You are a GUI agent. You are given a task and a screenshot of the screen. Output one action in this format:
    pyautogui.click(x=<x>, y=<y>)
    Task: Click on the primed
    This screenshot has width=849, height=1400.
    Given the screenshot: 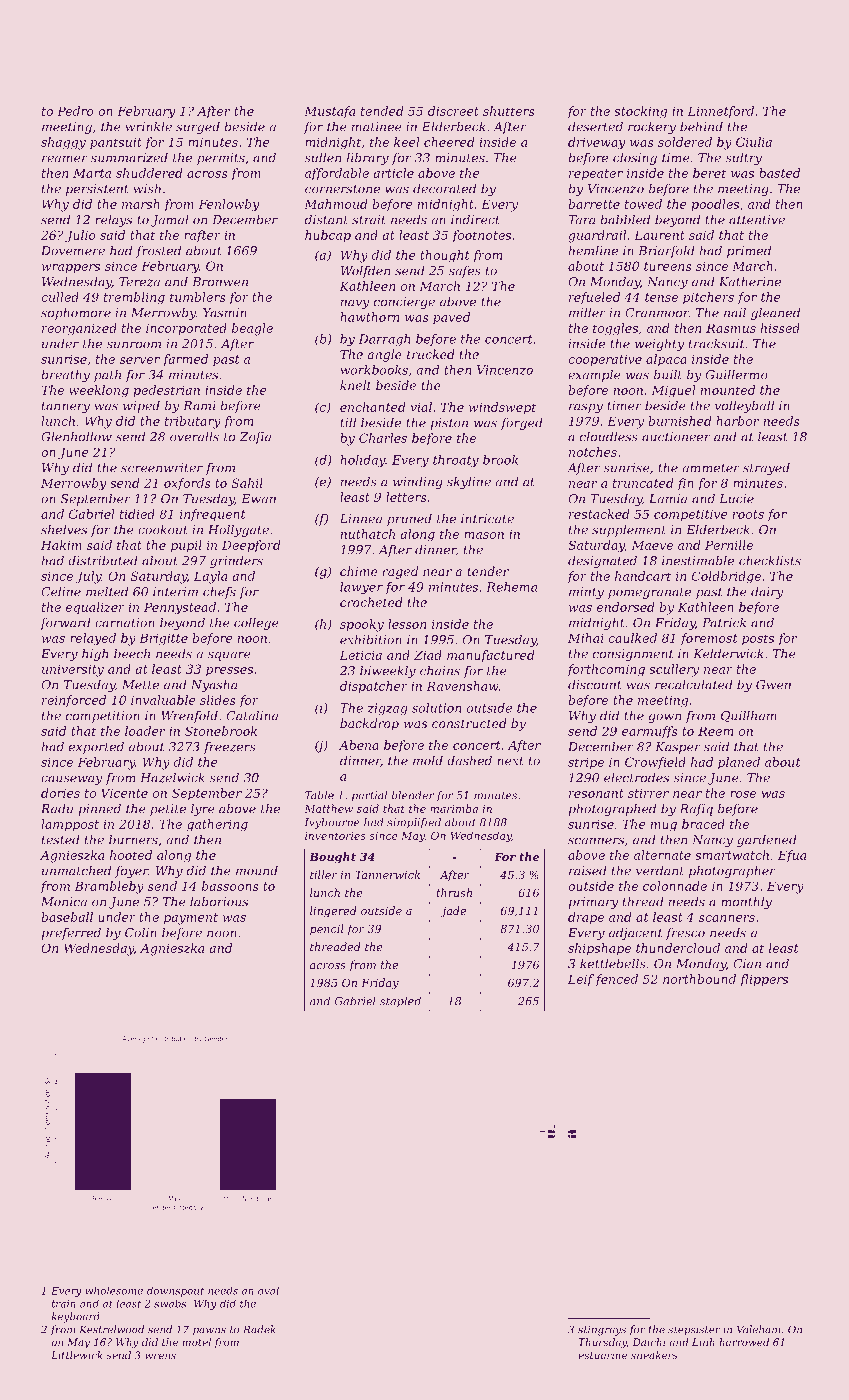 What is the action you would take?
    pyautogui.click(x=749, y=252)
